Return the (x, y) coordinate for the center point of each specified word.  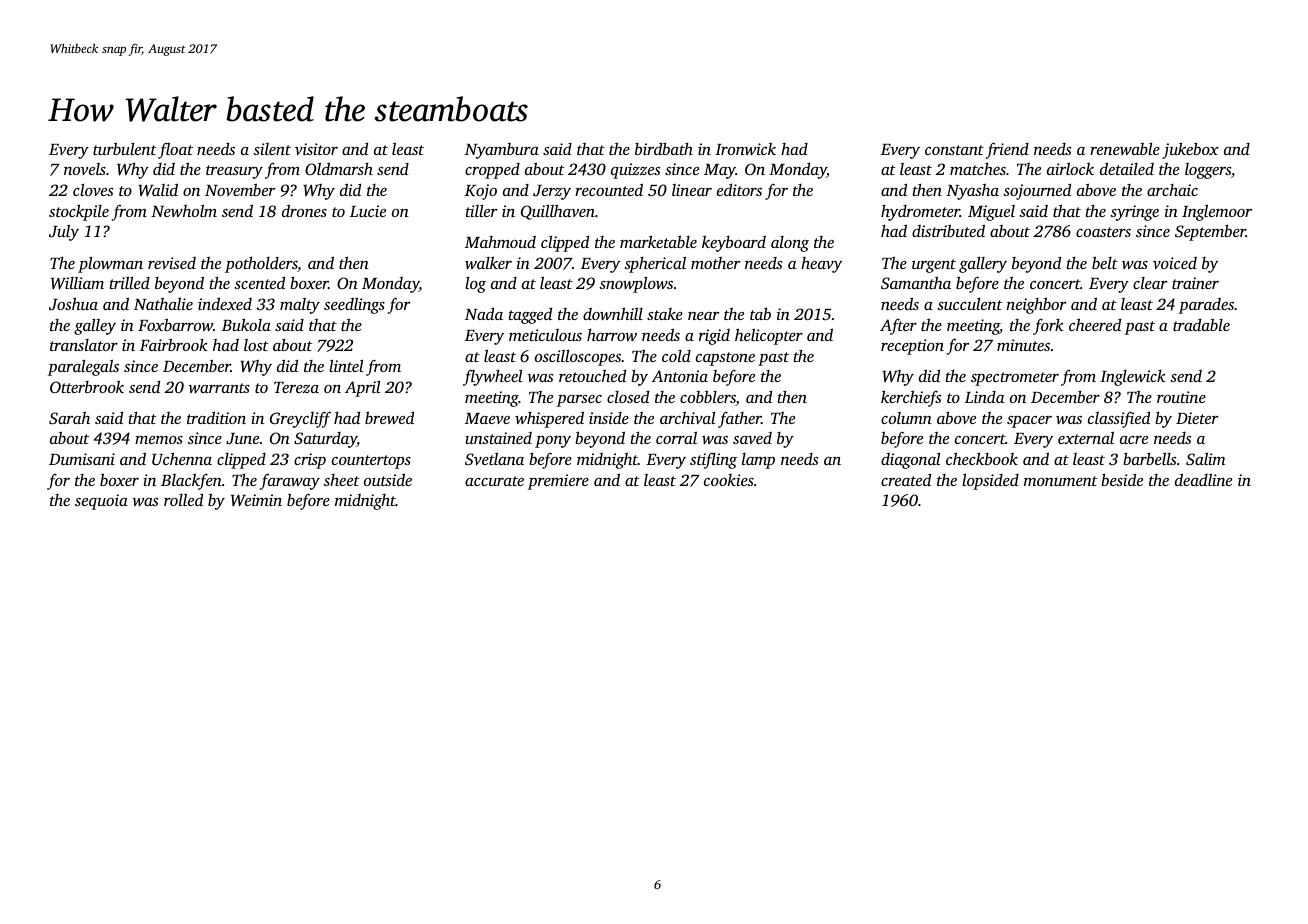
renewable (1125, 148)
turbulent (125, 148)
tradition (216, 417)
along (790, 244)
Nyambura (502, 151)
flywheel (492, 377)
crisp (310, 461)
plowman (110, 264)
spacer (1029, 422)
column (906, 418)
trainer (1195, 283)
